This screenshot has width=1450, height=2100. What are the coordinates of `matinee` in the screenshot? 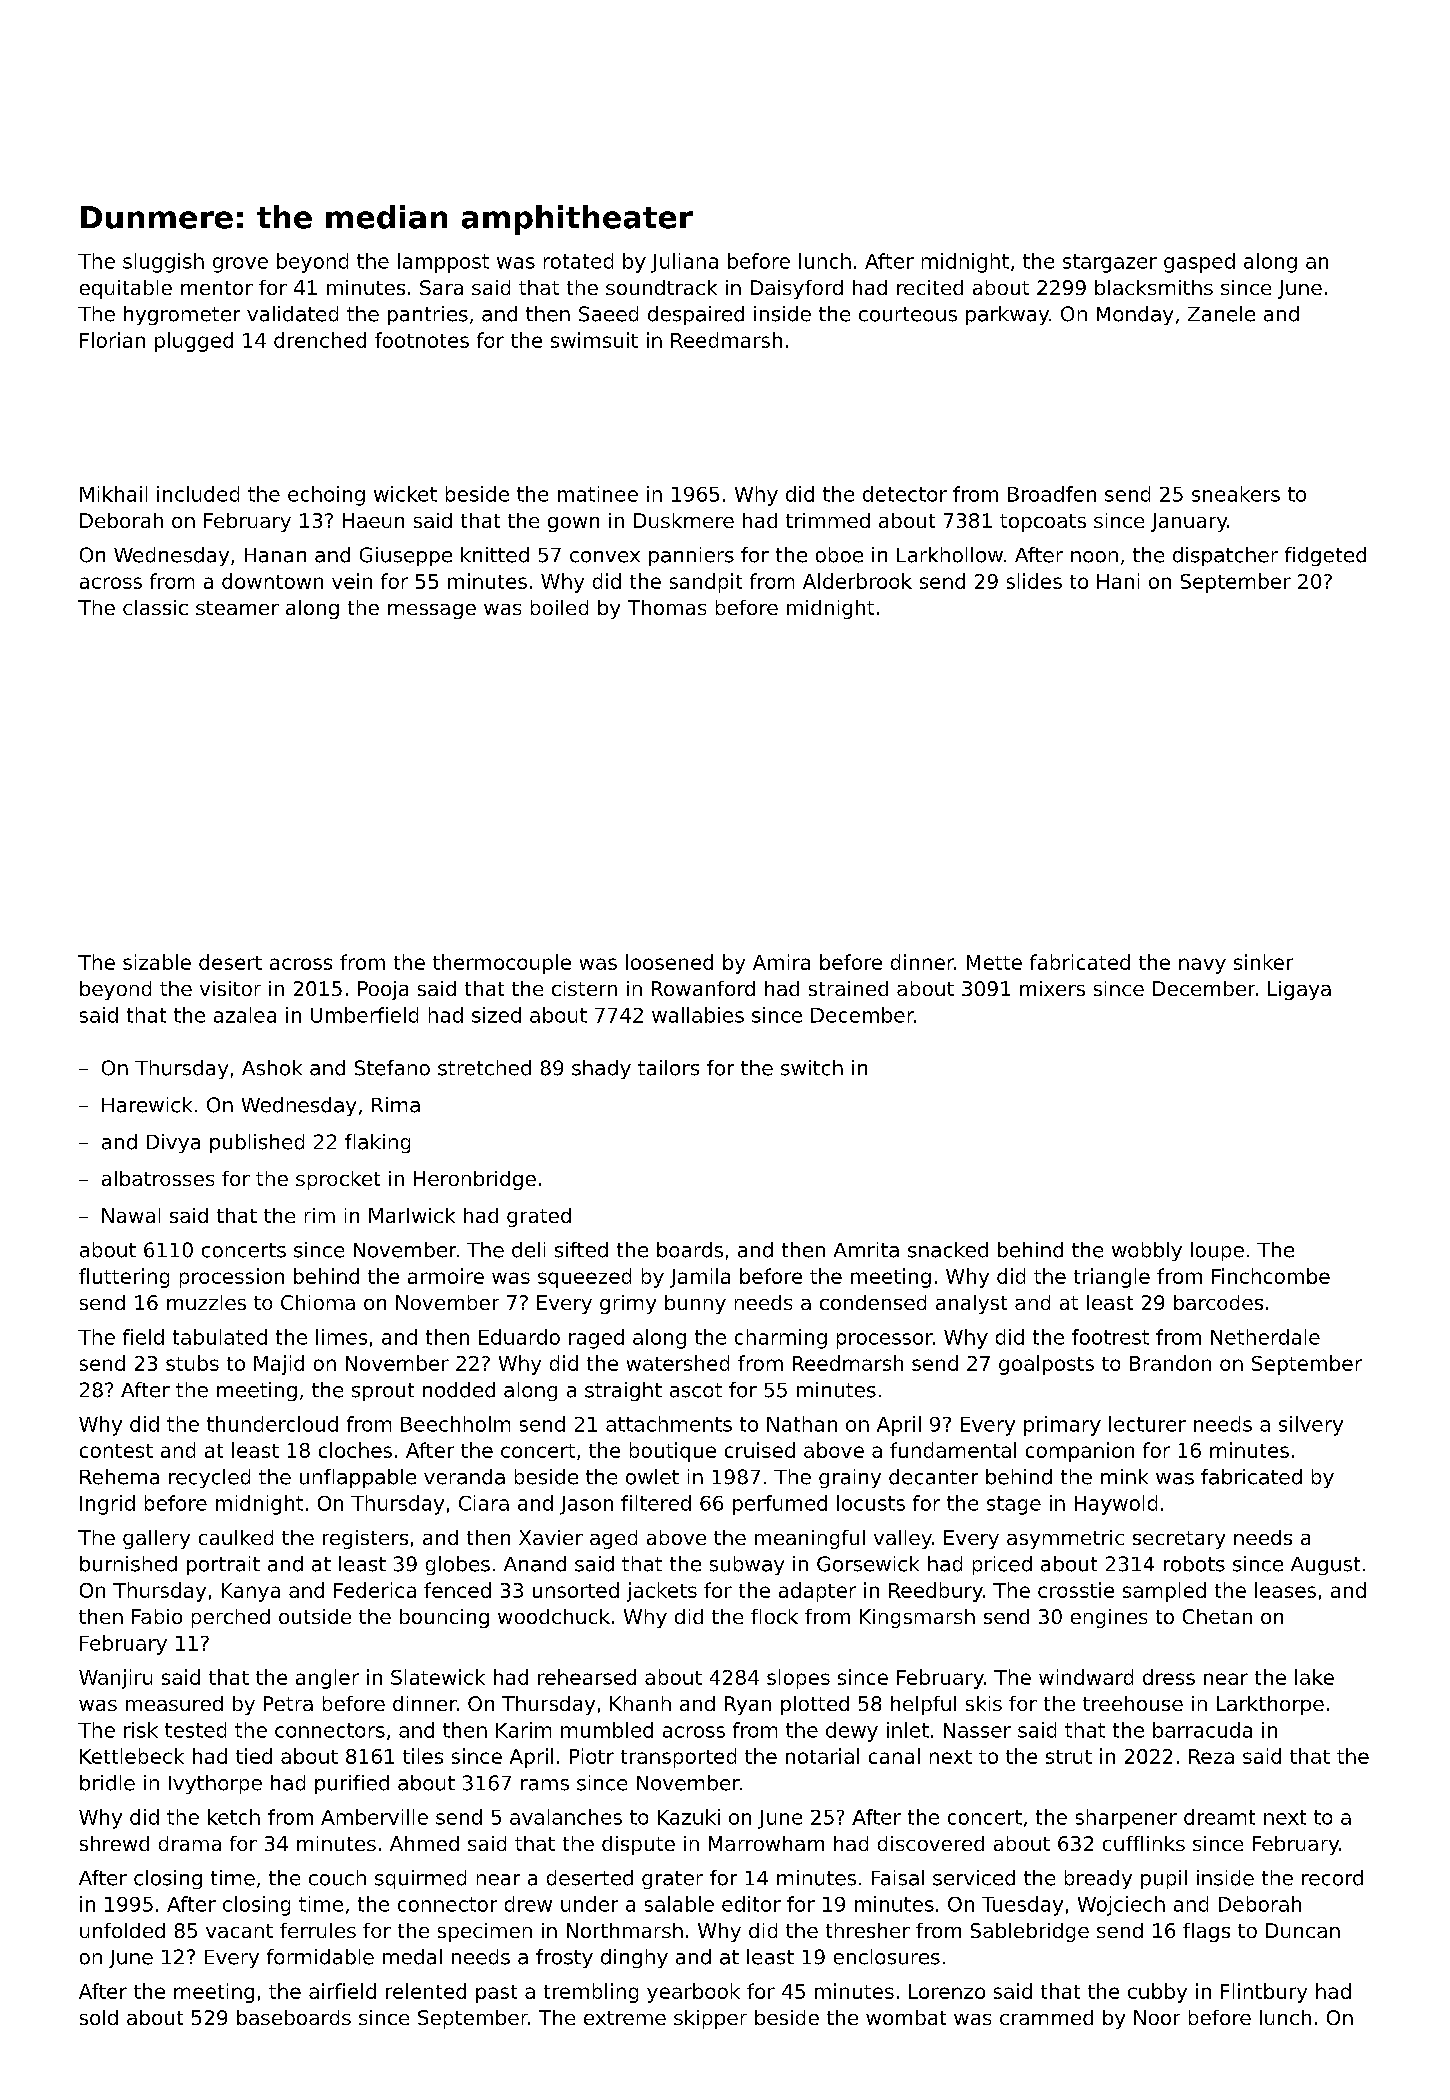 It's located at (598, 494).
